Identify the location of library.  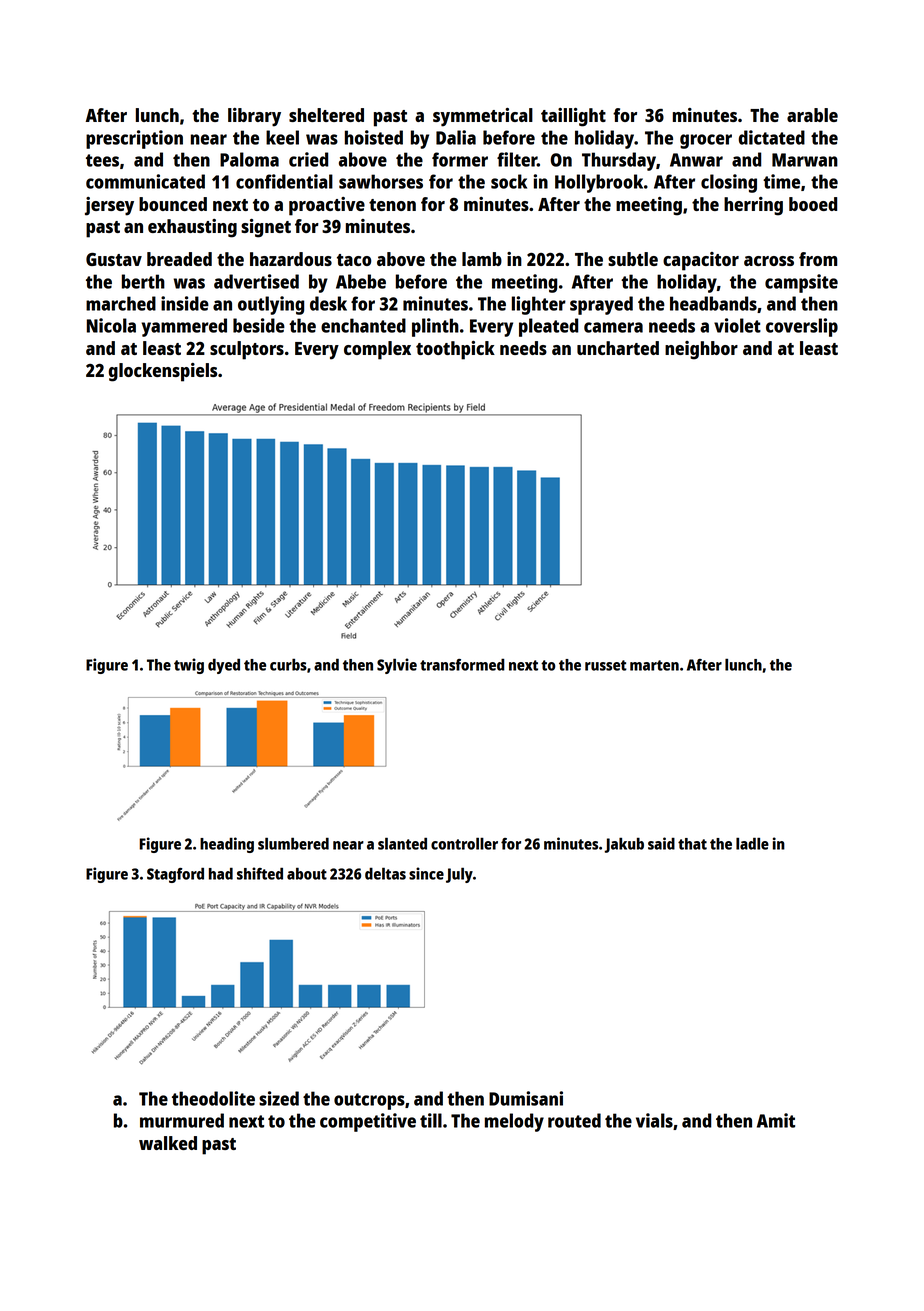
(254, 117).
